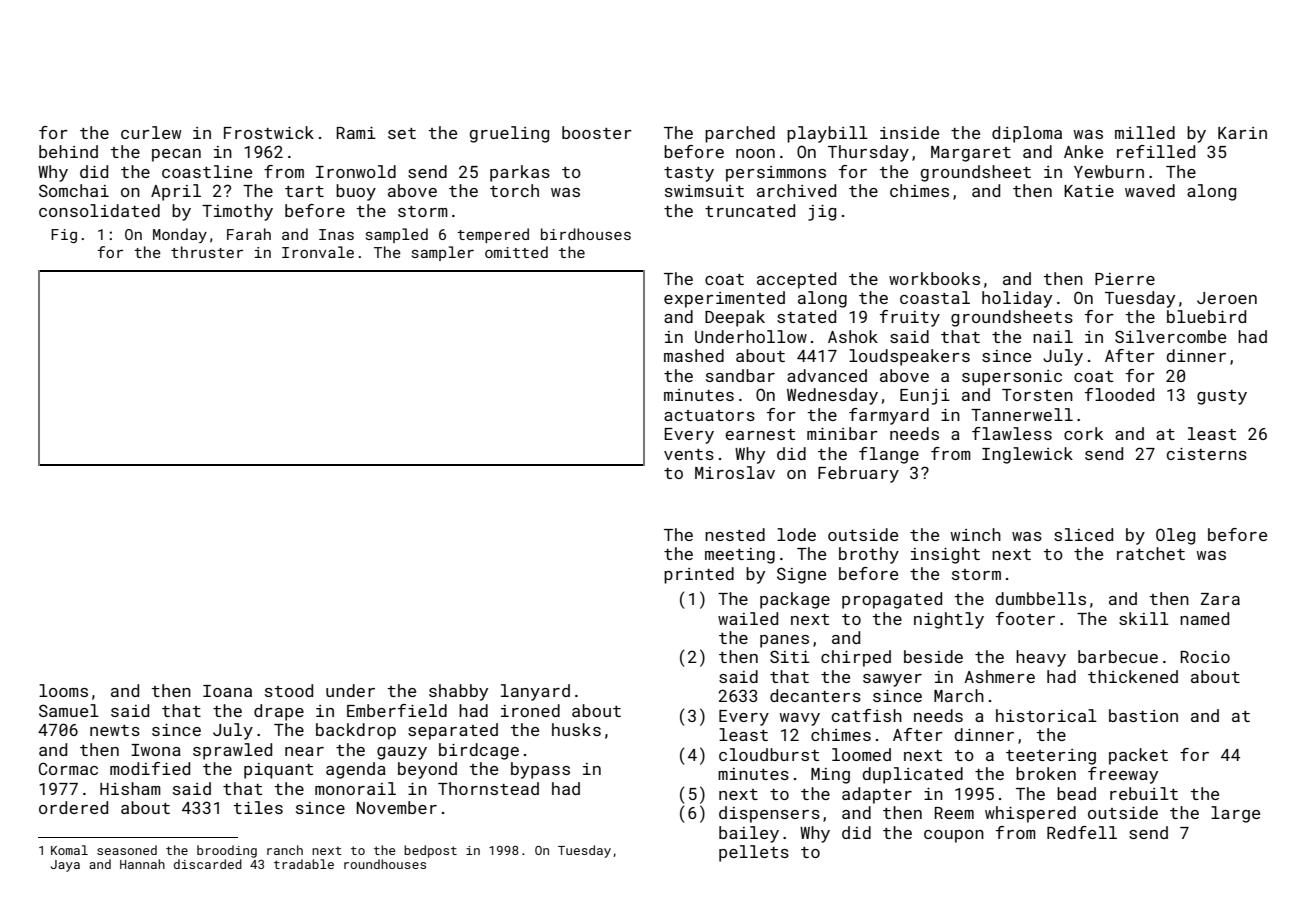  What do you see at coordinates (151, 132) in the screenshot?
I see `curlew` at bounding box center [151, 132].
